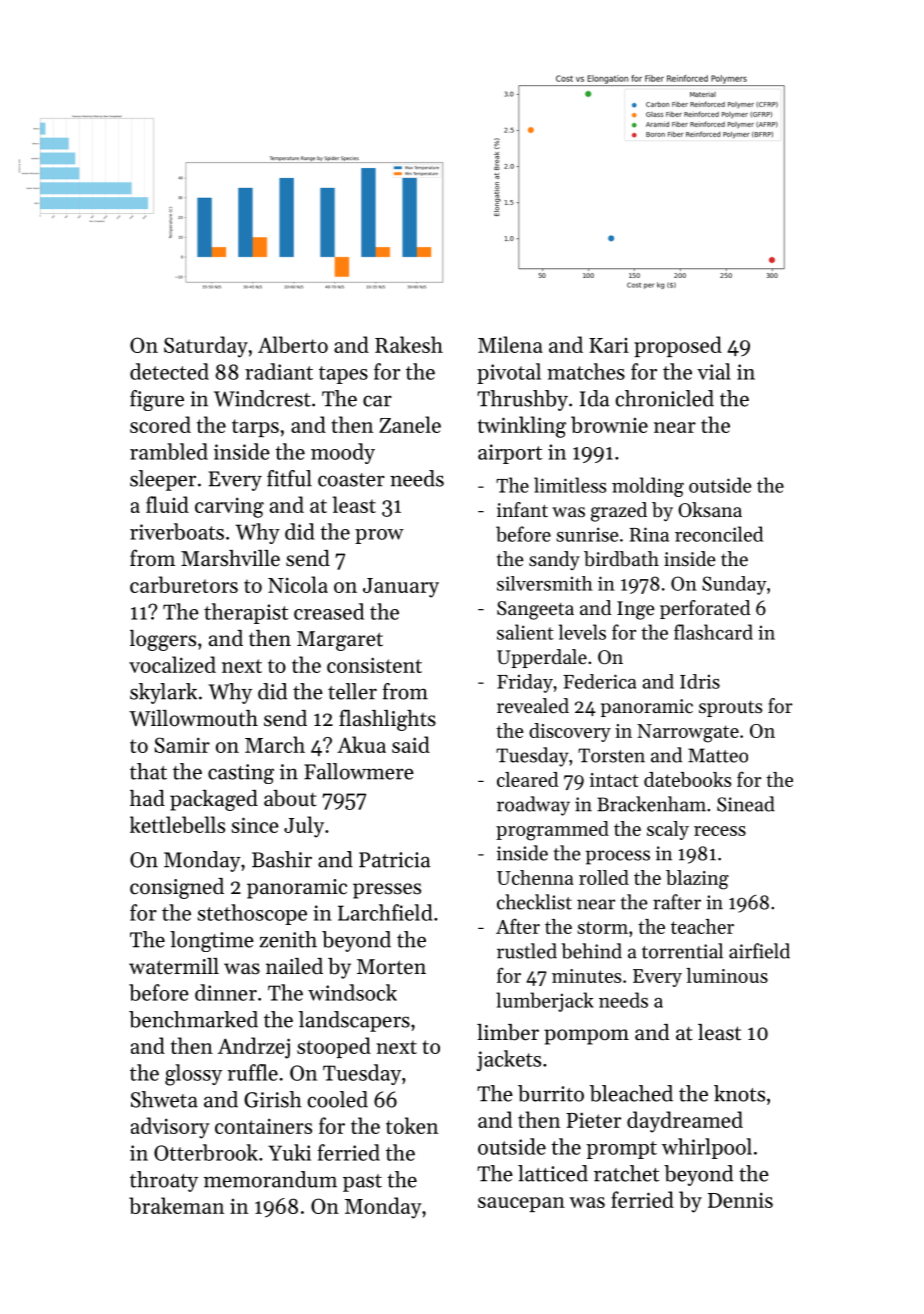 The height and width of the document is (1314, 924). Describe the element at coordinates (528, 779) in the document. I see `cleared` at that location.
